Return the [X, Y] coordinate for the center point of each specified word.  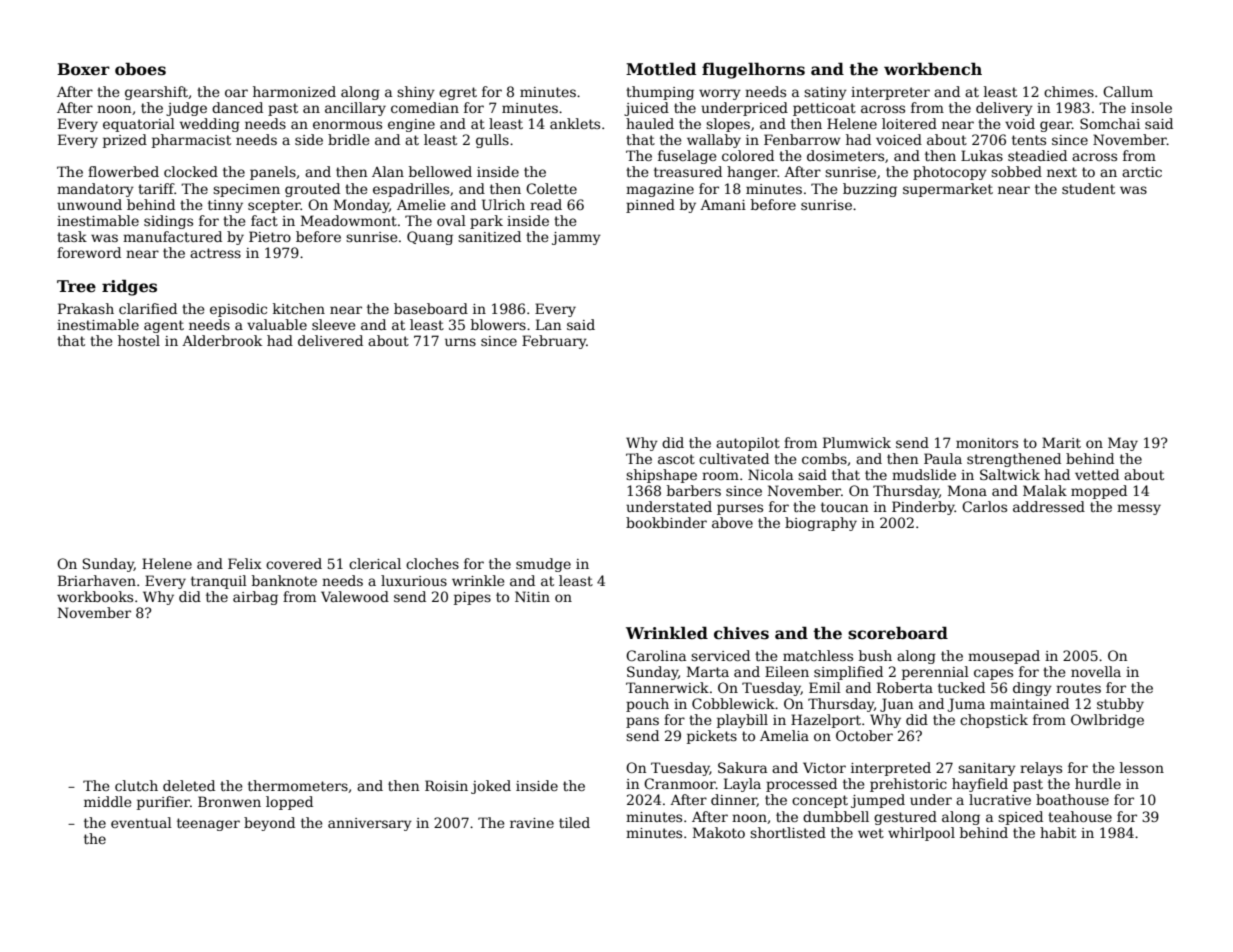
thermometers [298, 785]
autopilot [748, 444]
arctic [1142, 172]
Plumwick [857, 442]
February [554, 342]
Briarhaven [97, 580]
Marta [708, 671]
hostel [139, 340]
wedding [210, 125]
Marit [1061, 442]
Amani [723, 204]
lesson [1142, 767]
